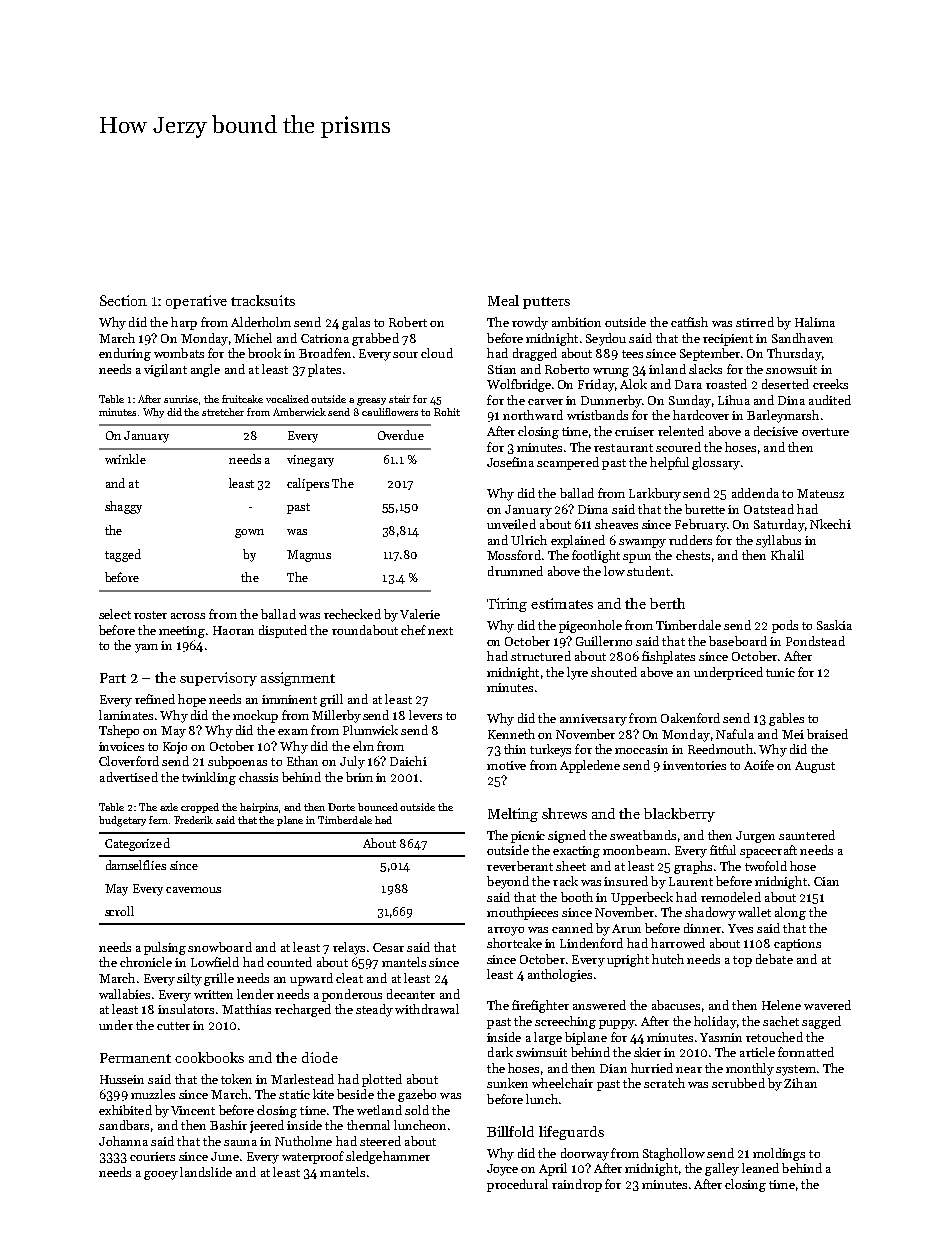 The height and width of the page is (1233, 952). I want to click on stirred, so click(755, 322).
